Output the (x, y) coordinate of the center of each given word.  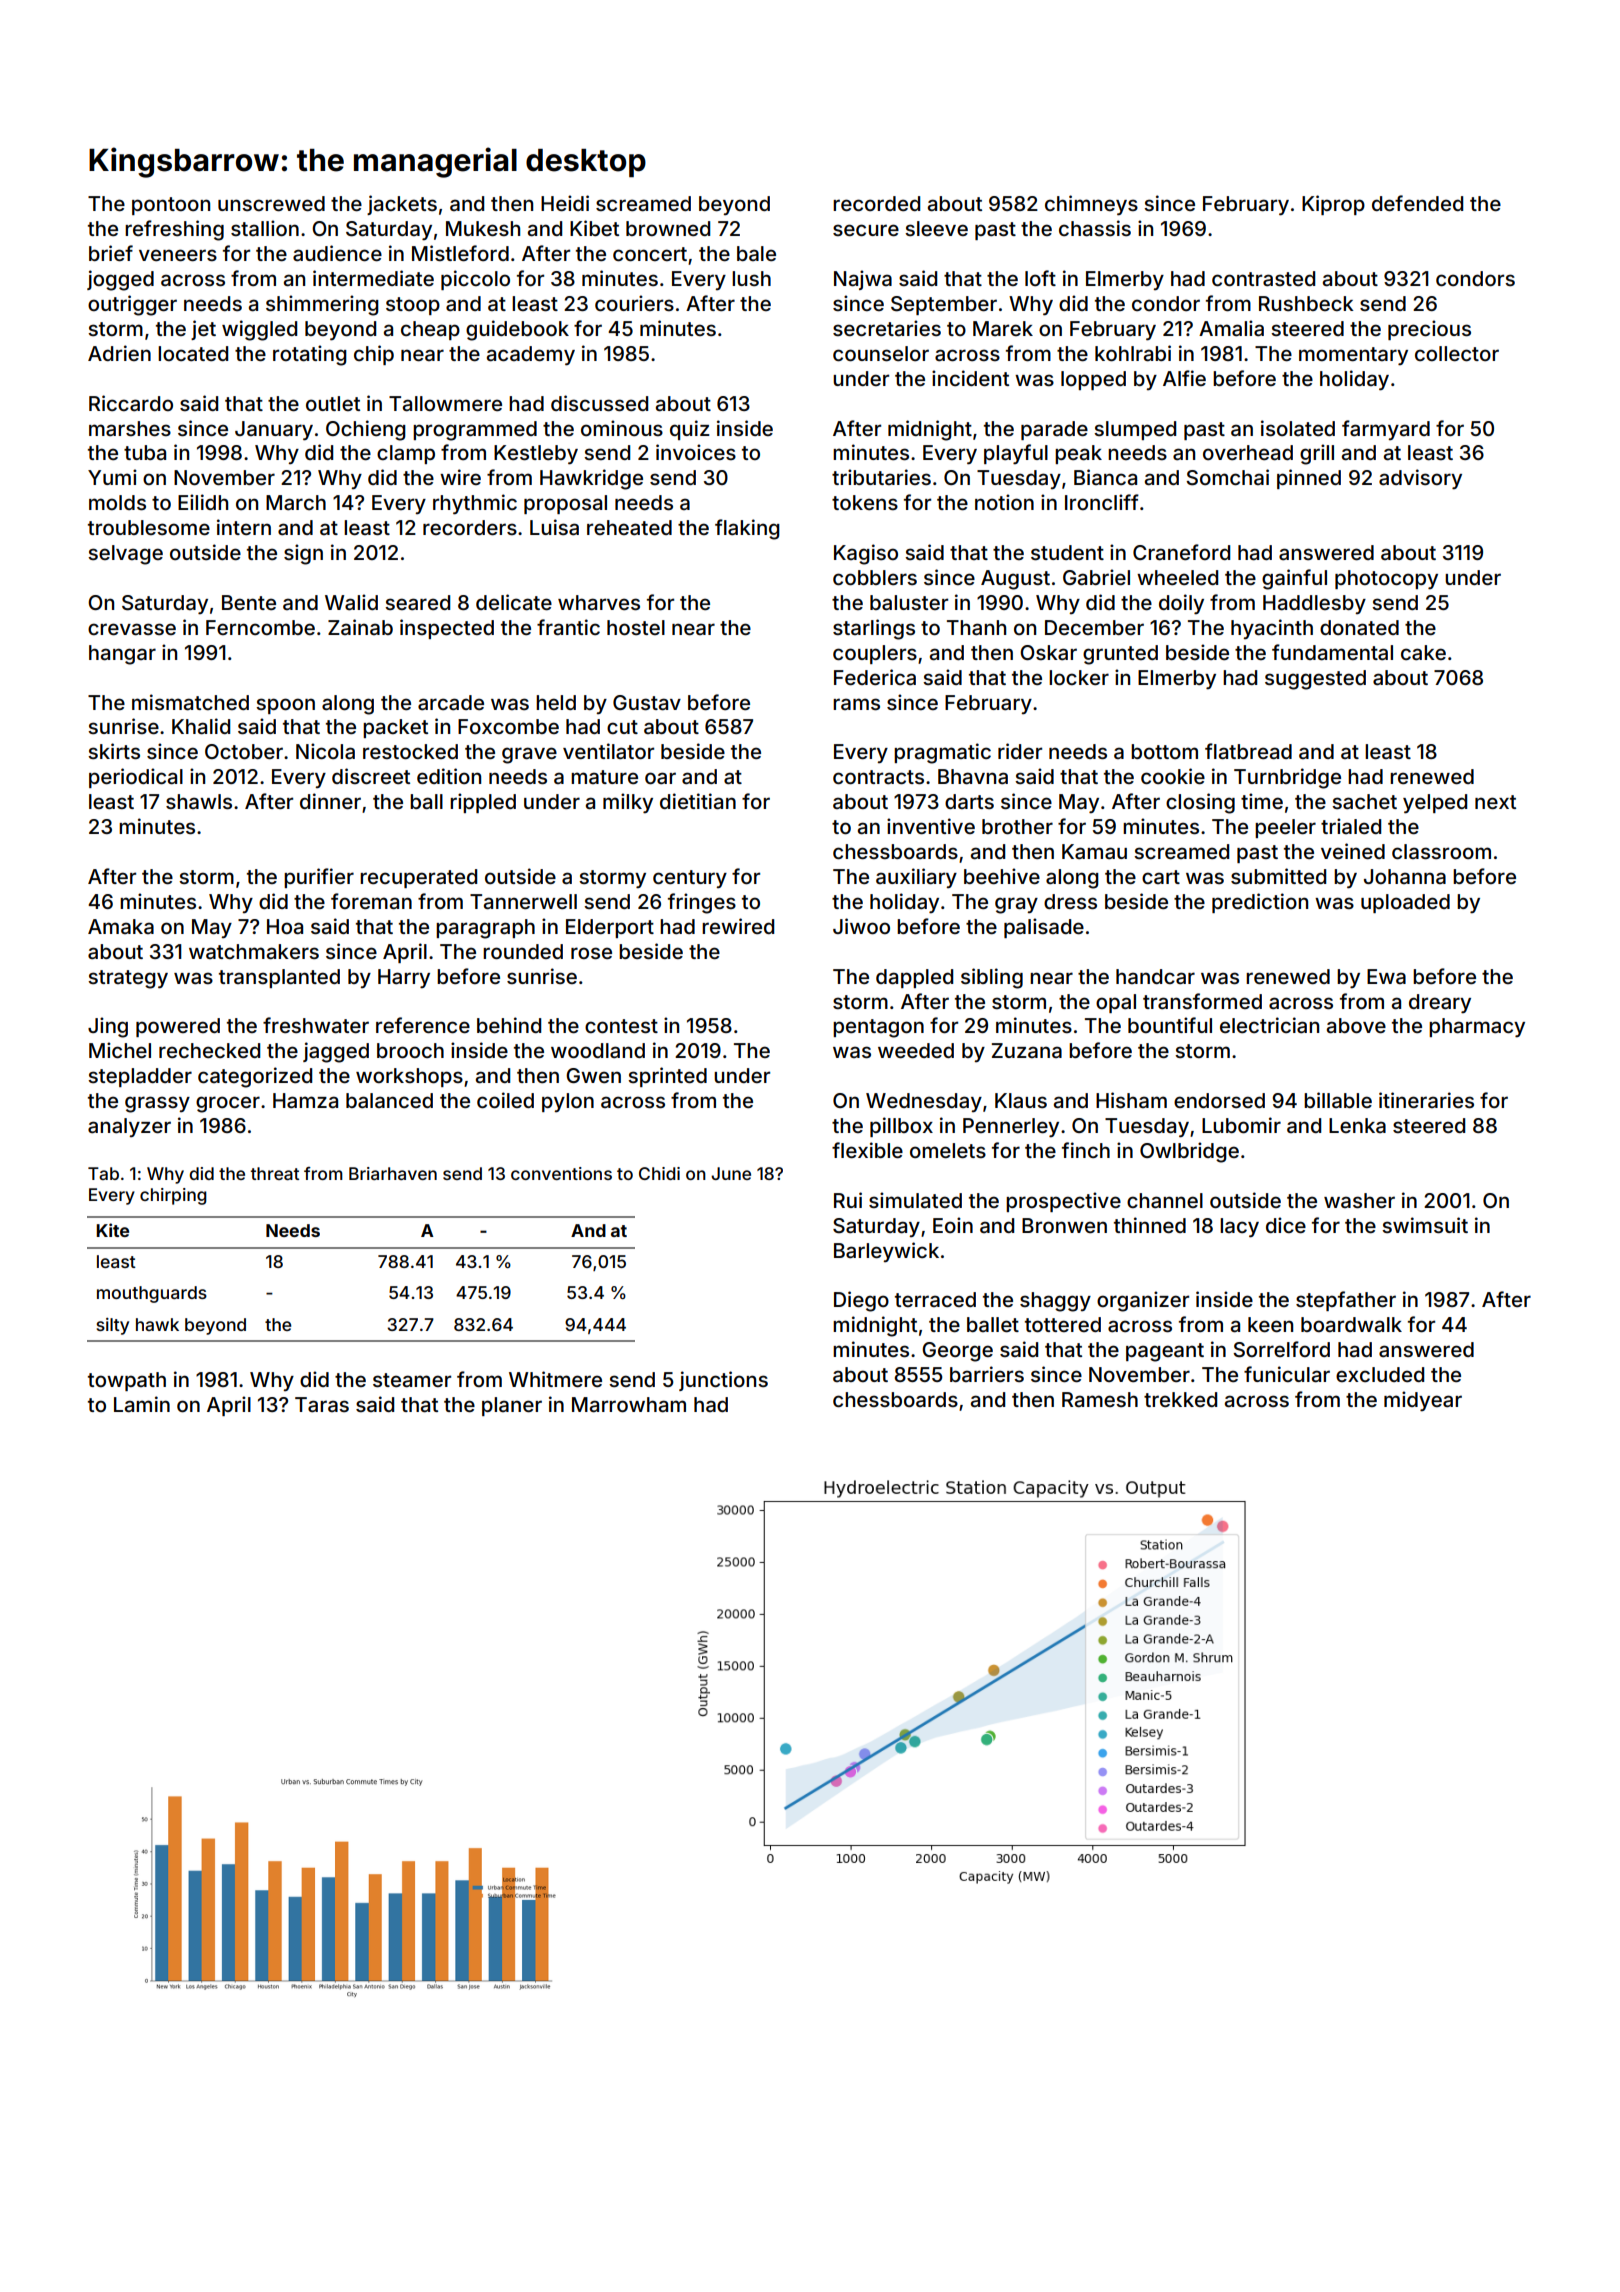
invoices (696, 452)
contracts (878, 777)
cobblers (875, 577)
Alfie (1184, 378)
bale (756, 253)
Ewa (1386, 976)
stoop (413, 306)
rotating (310, 355)
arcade (451, 702)
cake (1423, 652)
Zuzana (1027, 1050)
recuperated (418, 878)
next (1495, 802)
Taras (322, 1404)
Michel (120, 1050)
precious (1429, 330)
